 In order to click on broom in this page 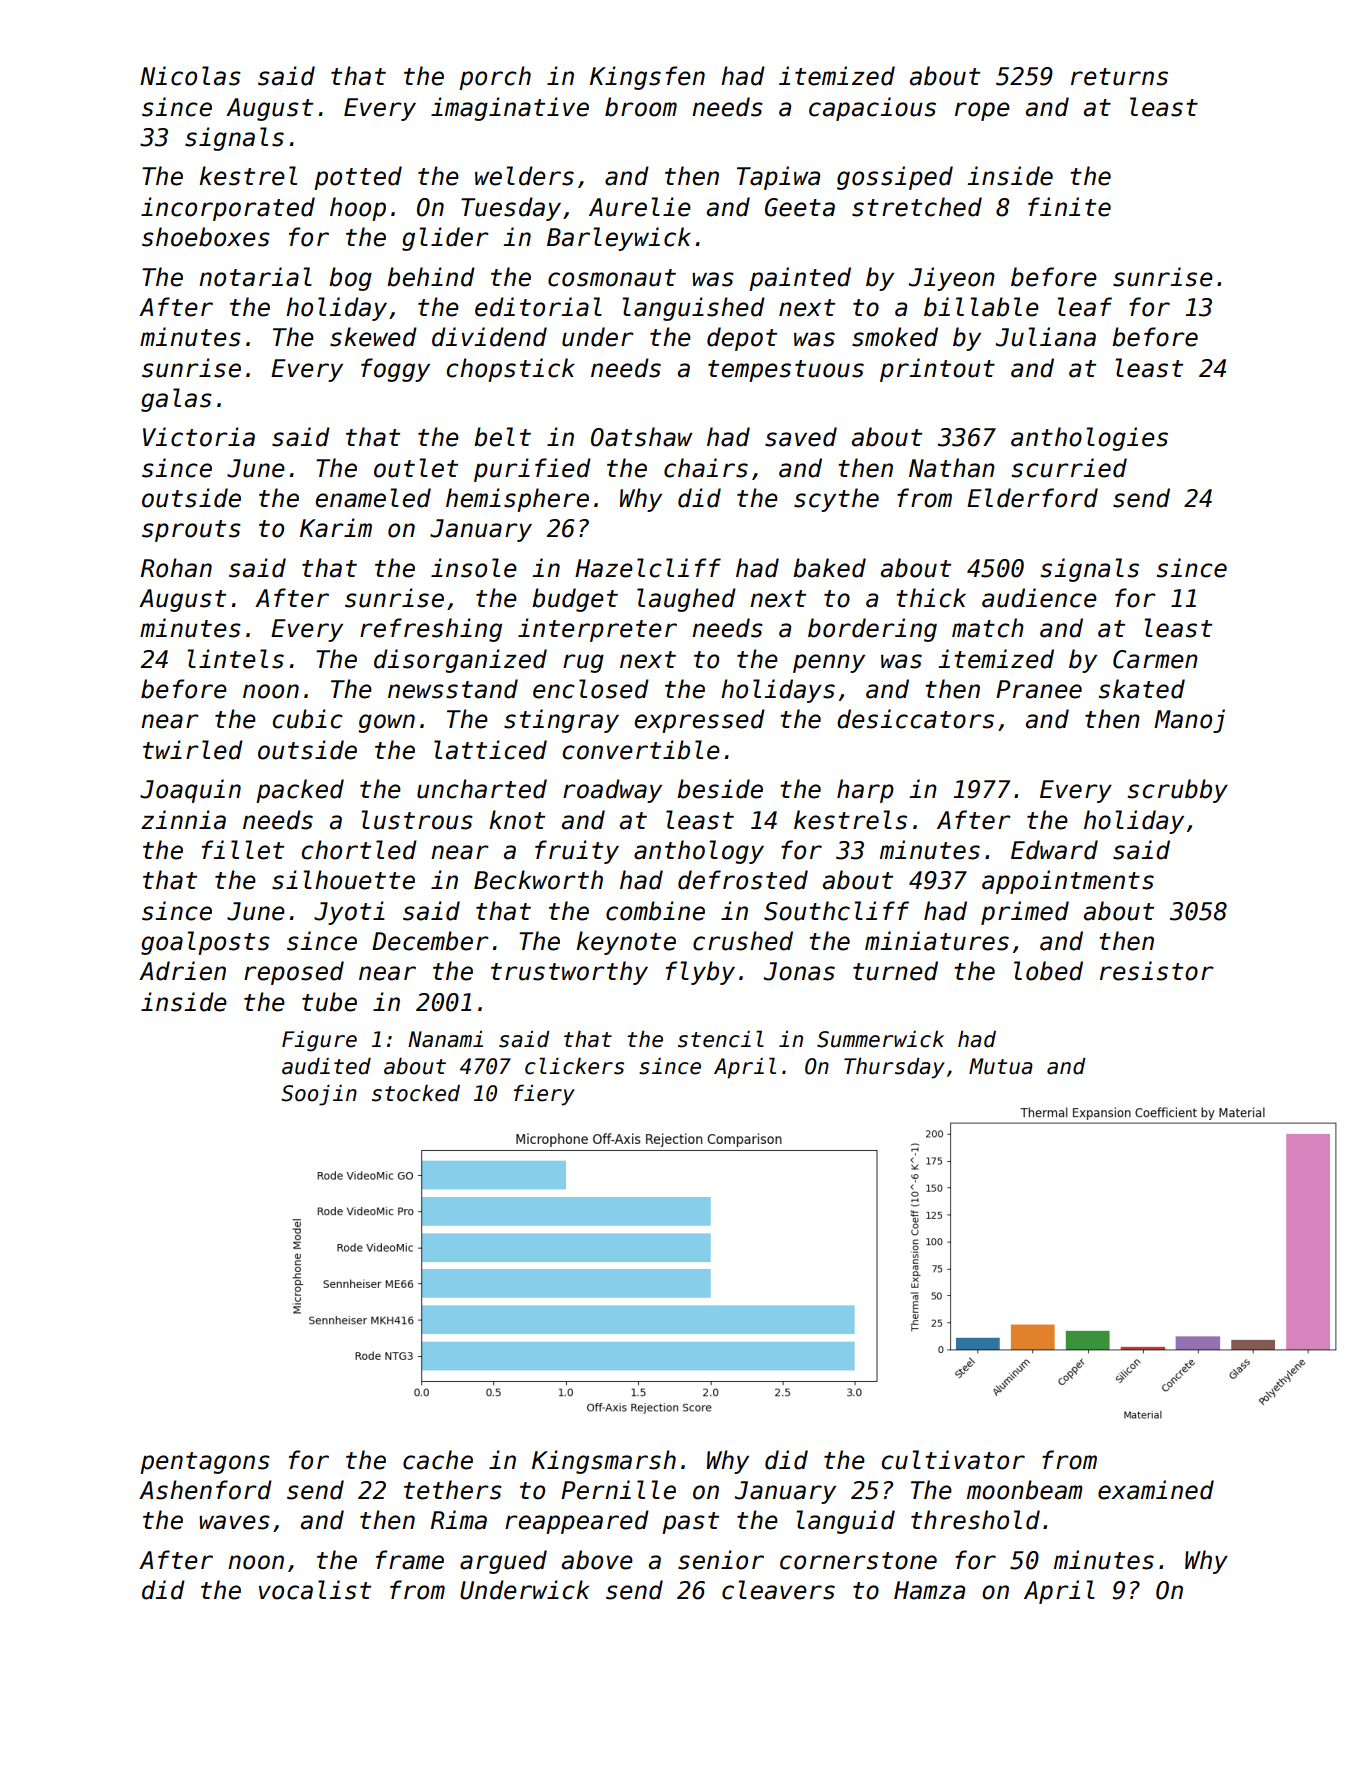, I will do `click(641, 107)`.
